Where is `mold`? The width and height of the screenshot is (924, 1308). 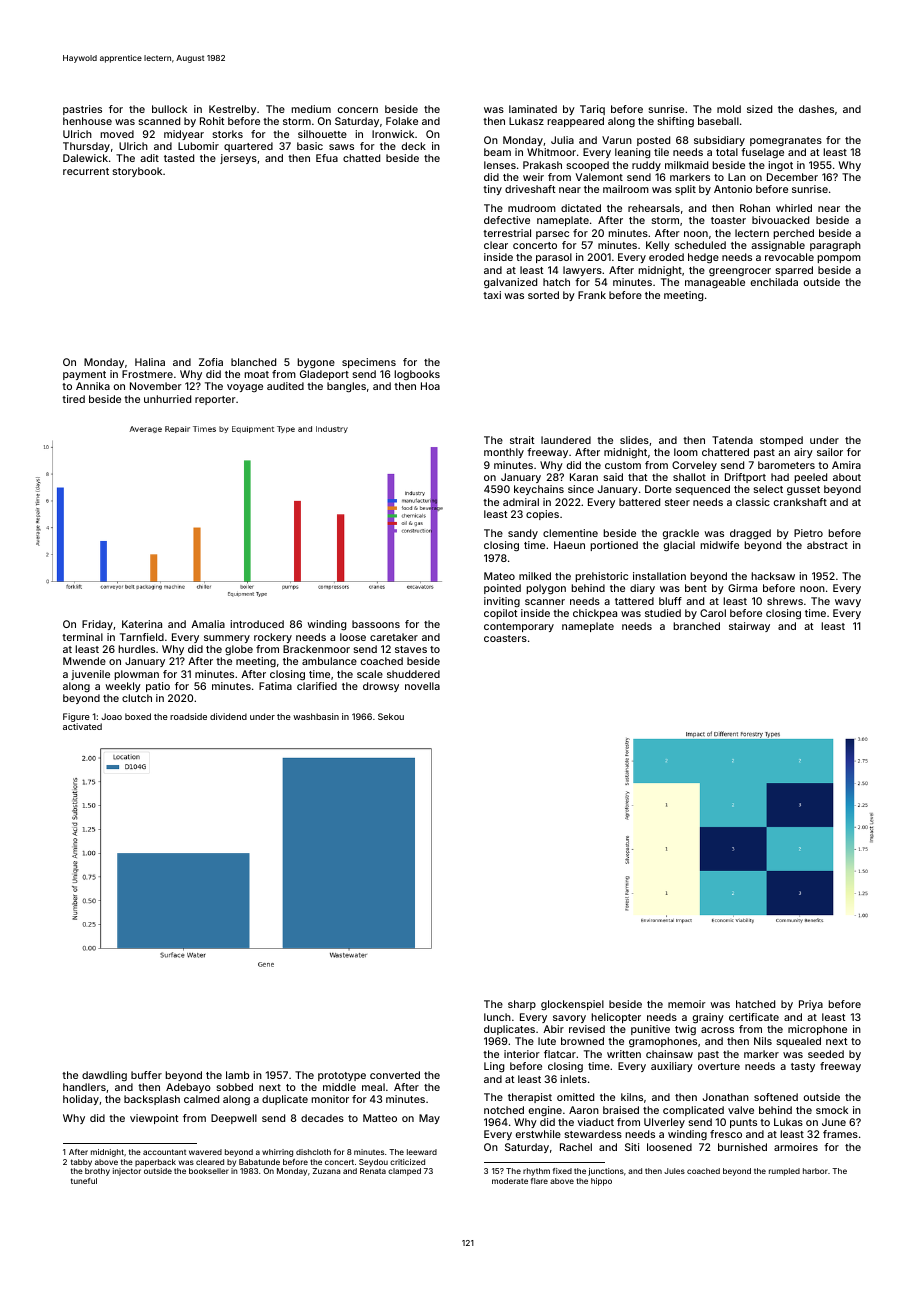 mold is located at coordinates (729, 109).
